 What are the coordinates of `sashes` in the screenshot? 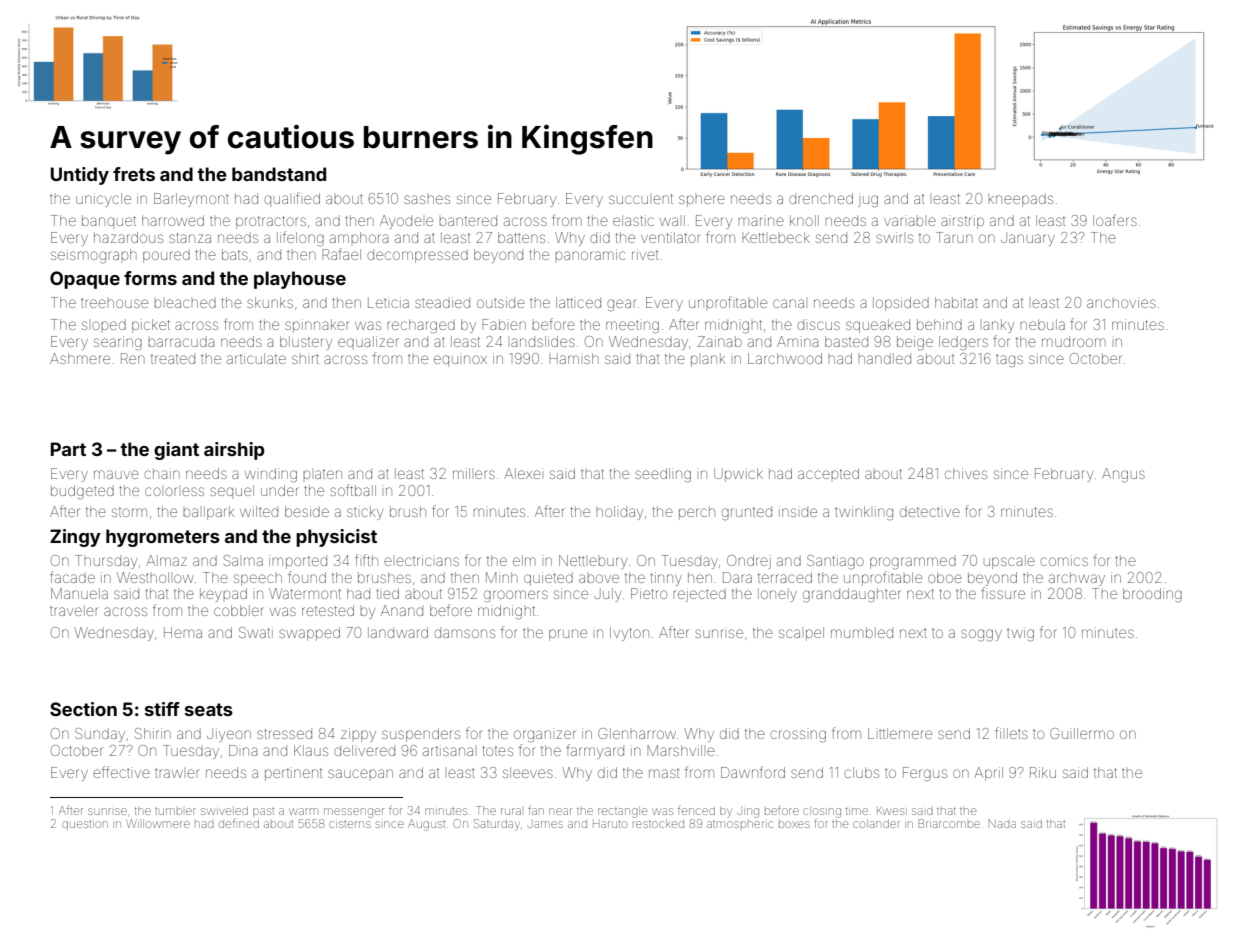 It's located at (427, 199).
